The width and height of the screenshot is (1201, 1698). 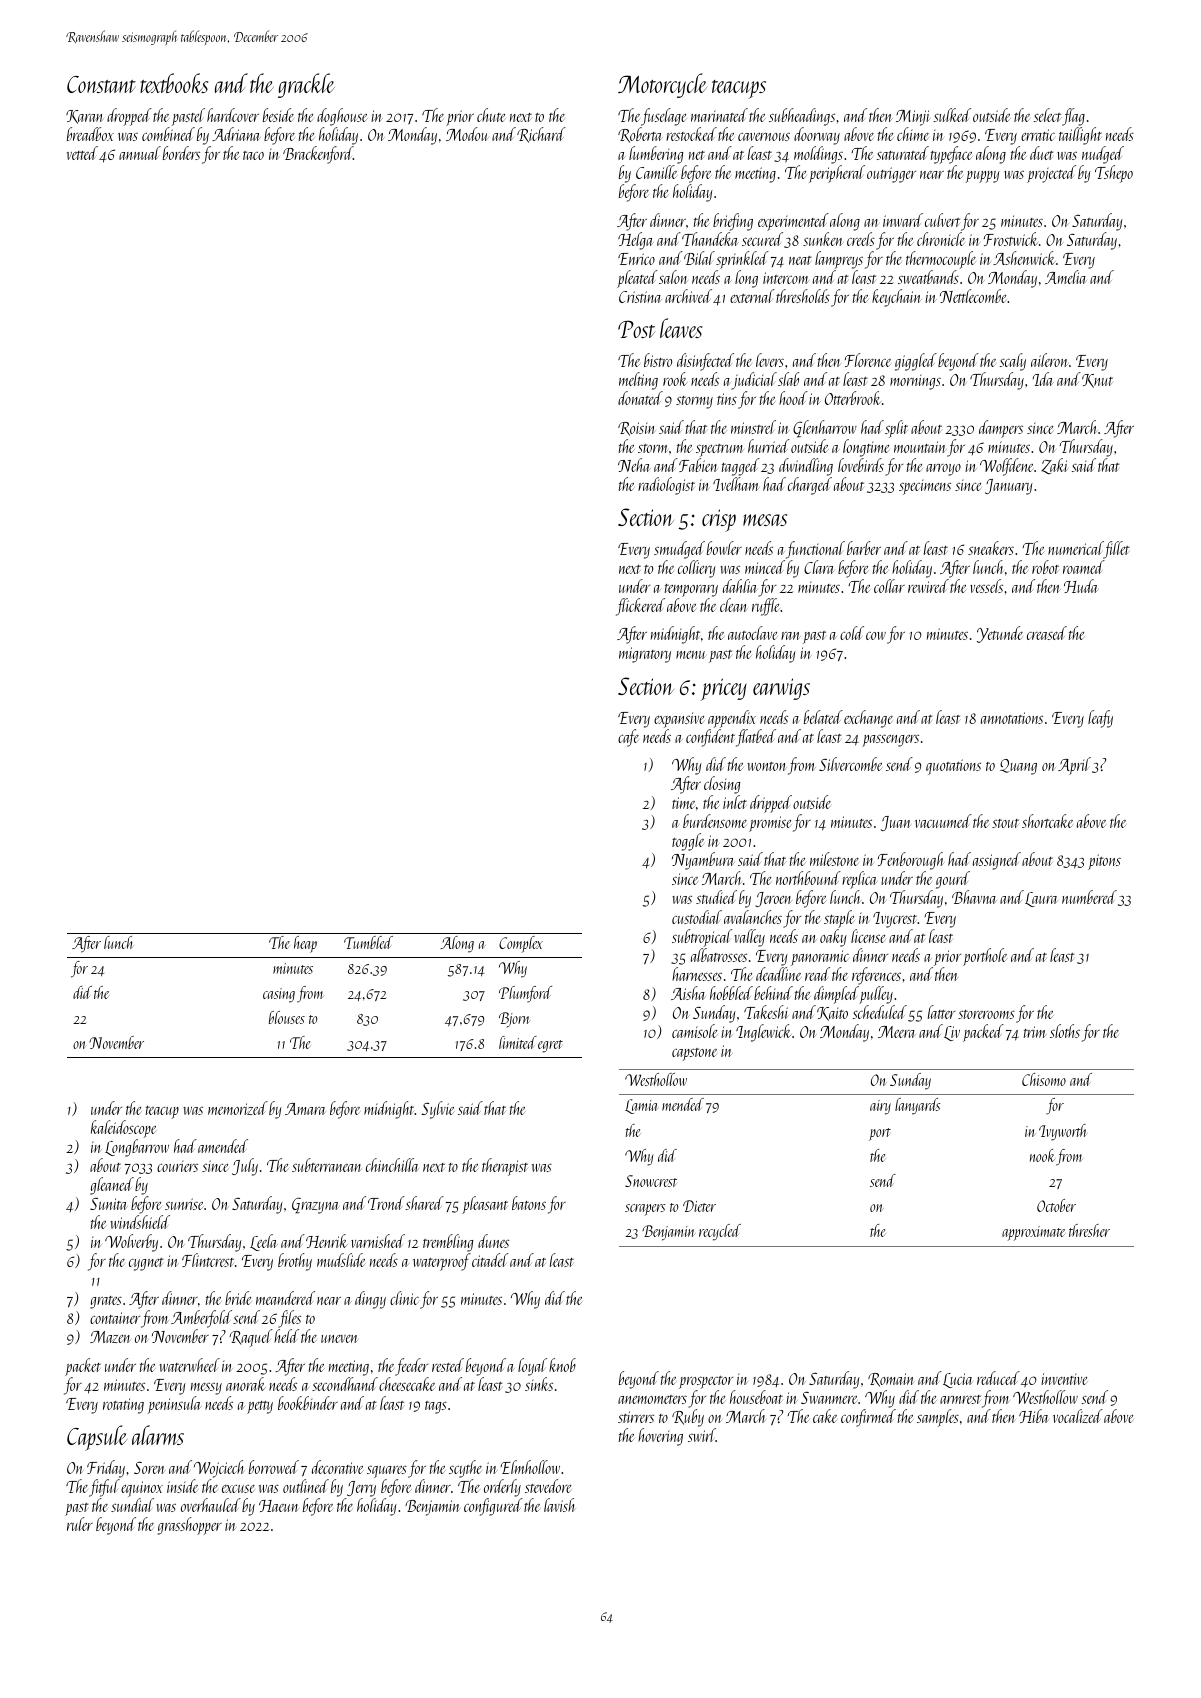 I want to click on ruler, so click(x=80, y=1524).
